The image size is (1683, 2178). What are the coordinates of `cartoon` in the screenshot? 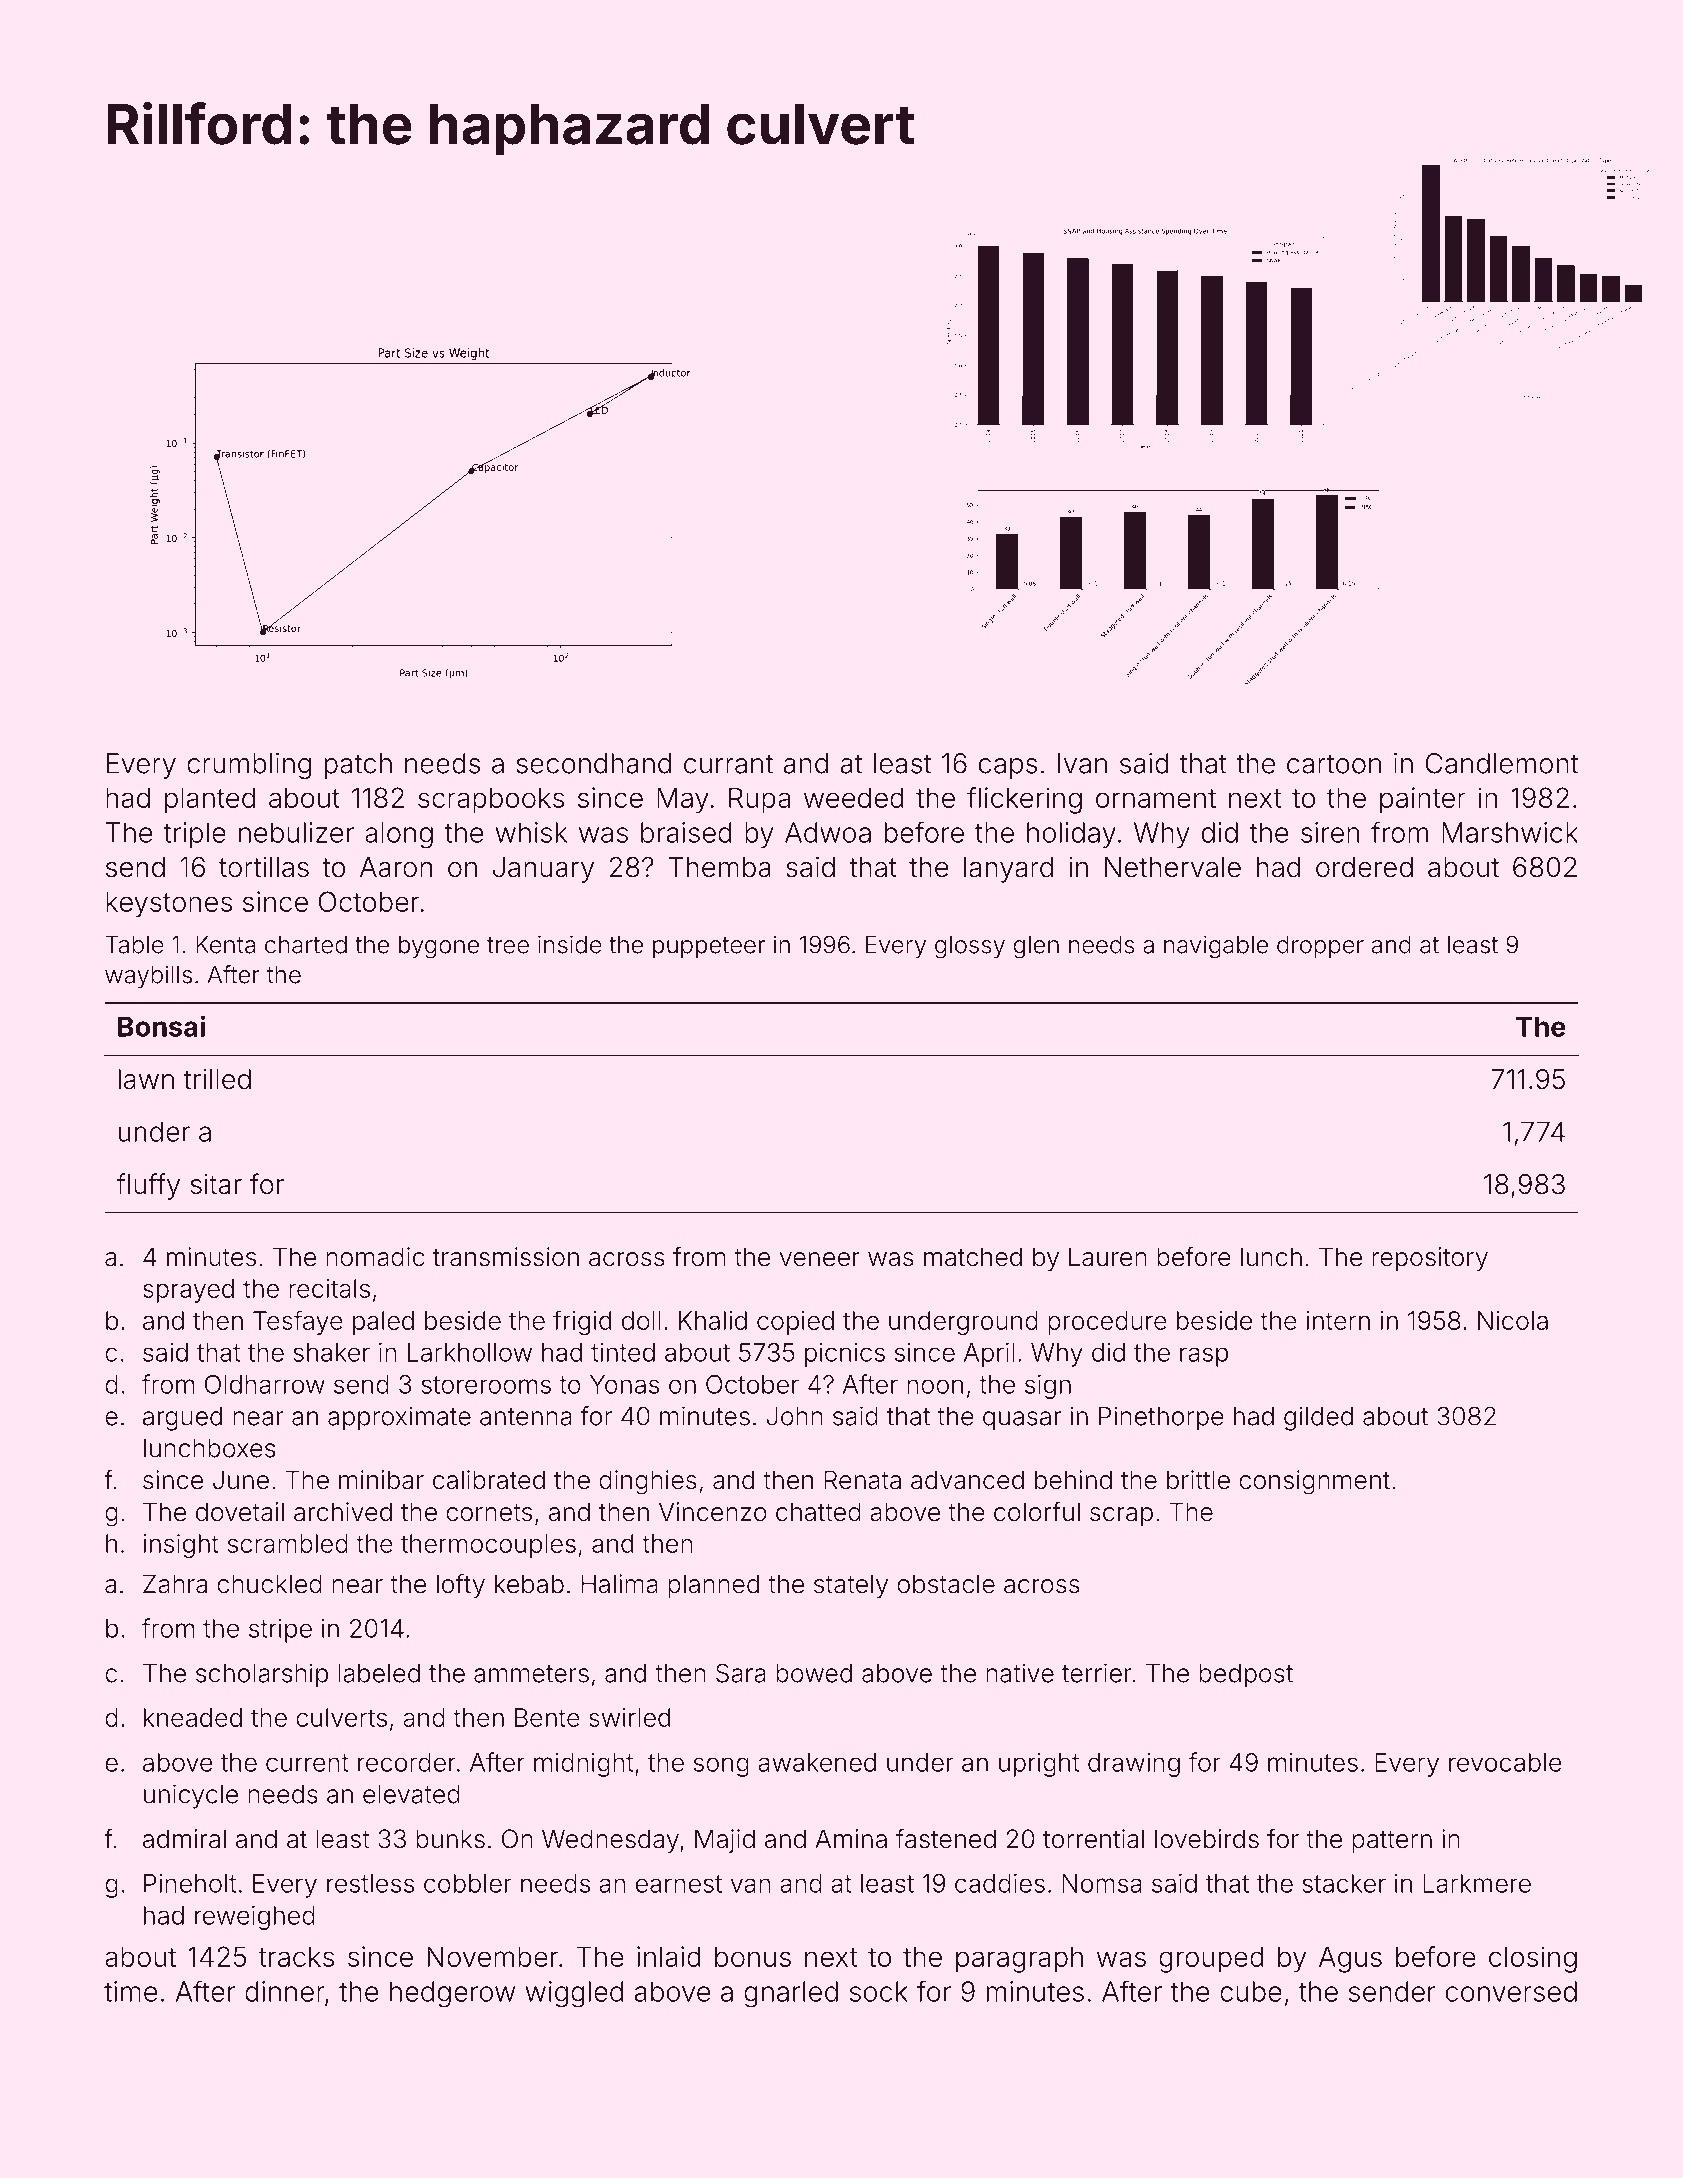 It's located at (1334, 764).
